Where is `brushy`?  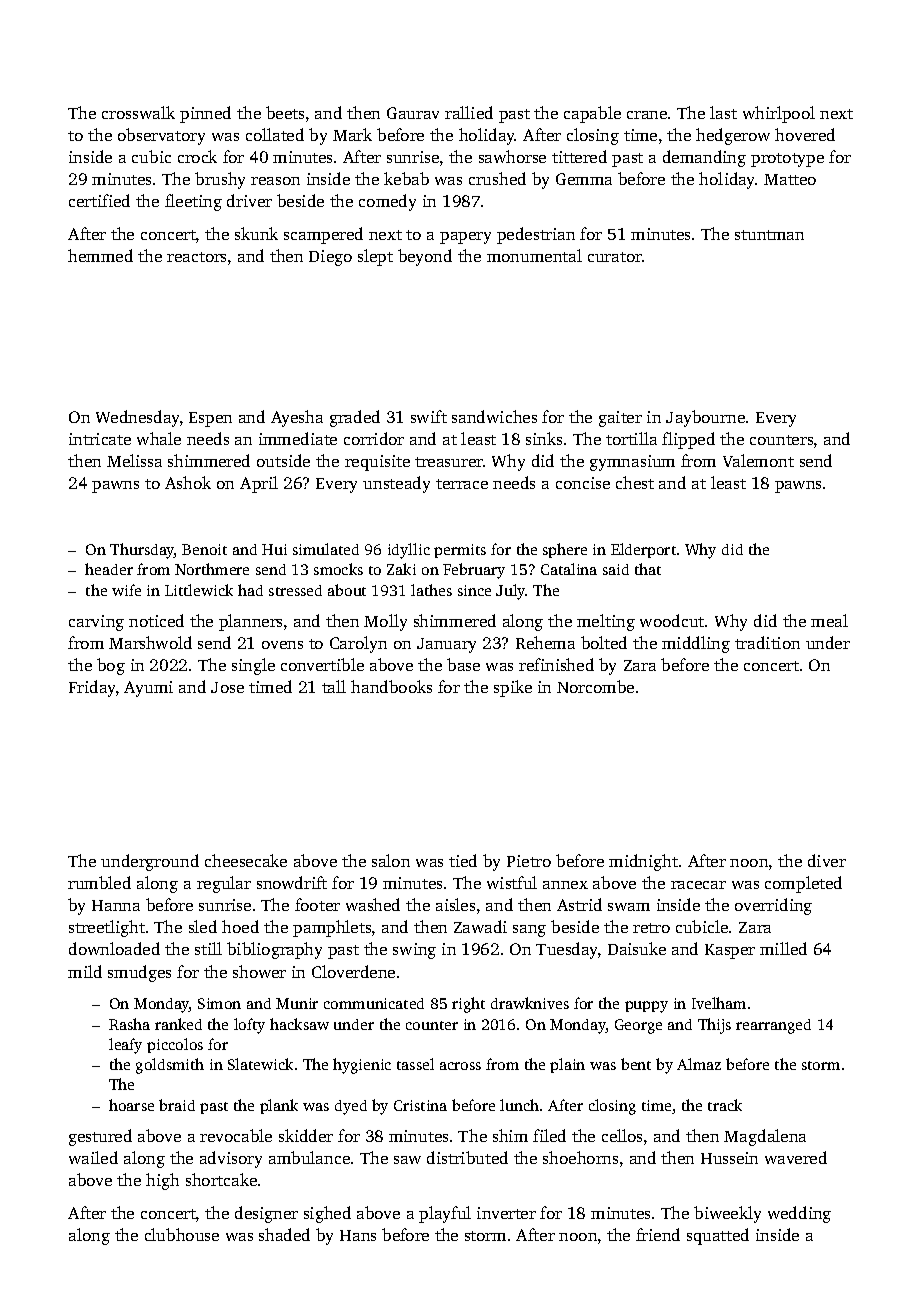 brushy is located at coordinates (220, 180).
